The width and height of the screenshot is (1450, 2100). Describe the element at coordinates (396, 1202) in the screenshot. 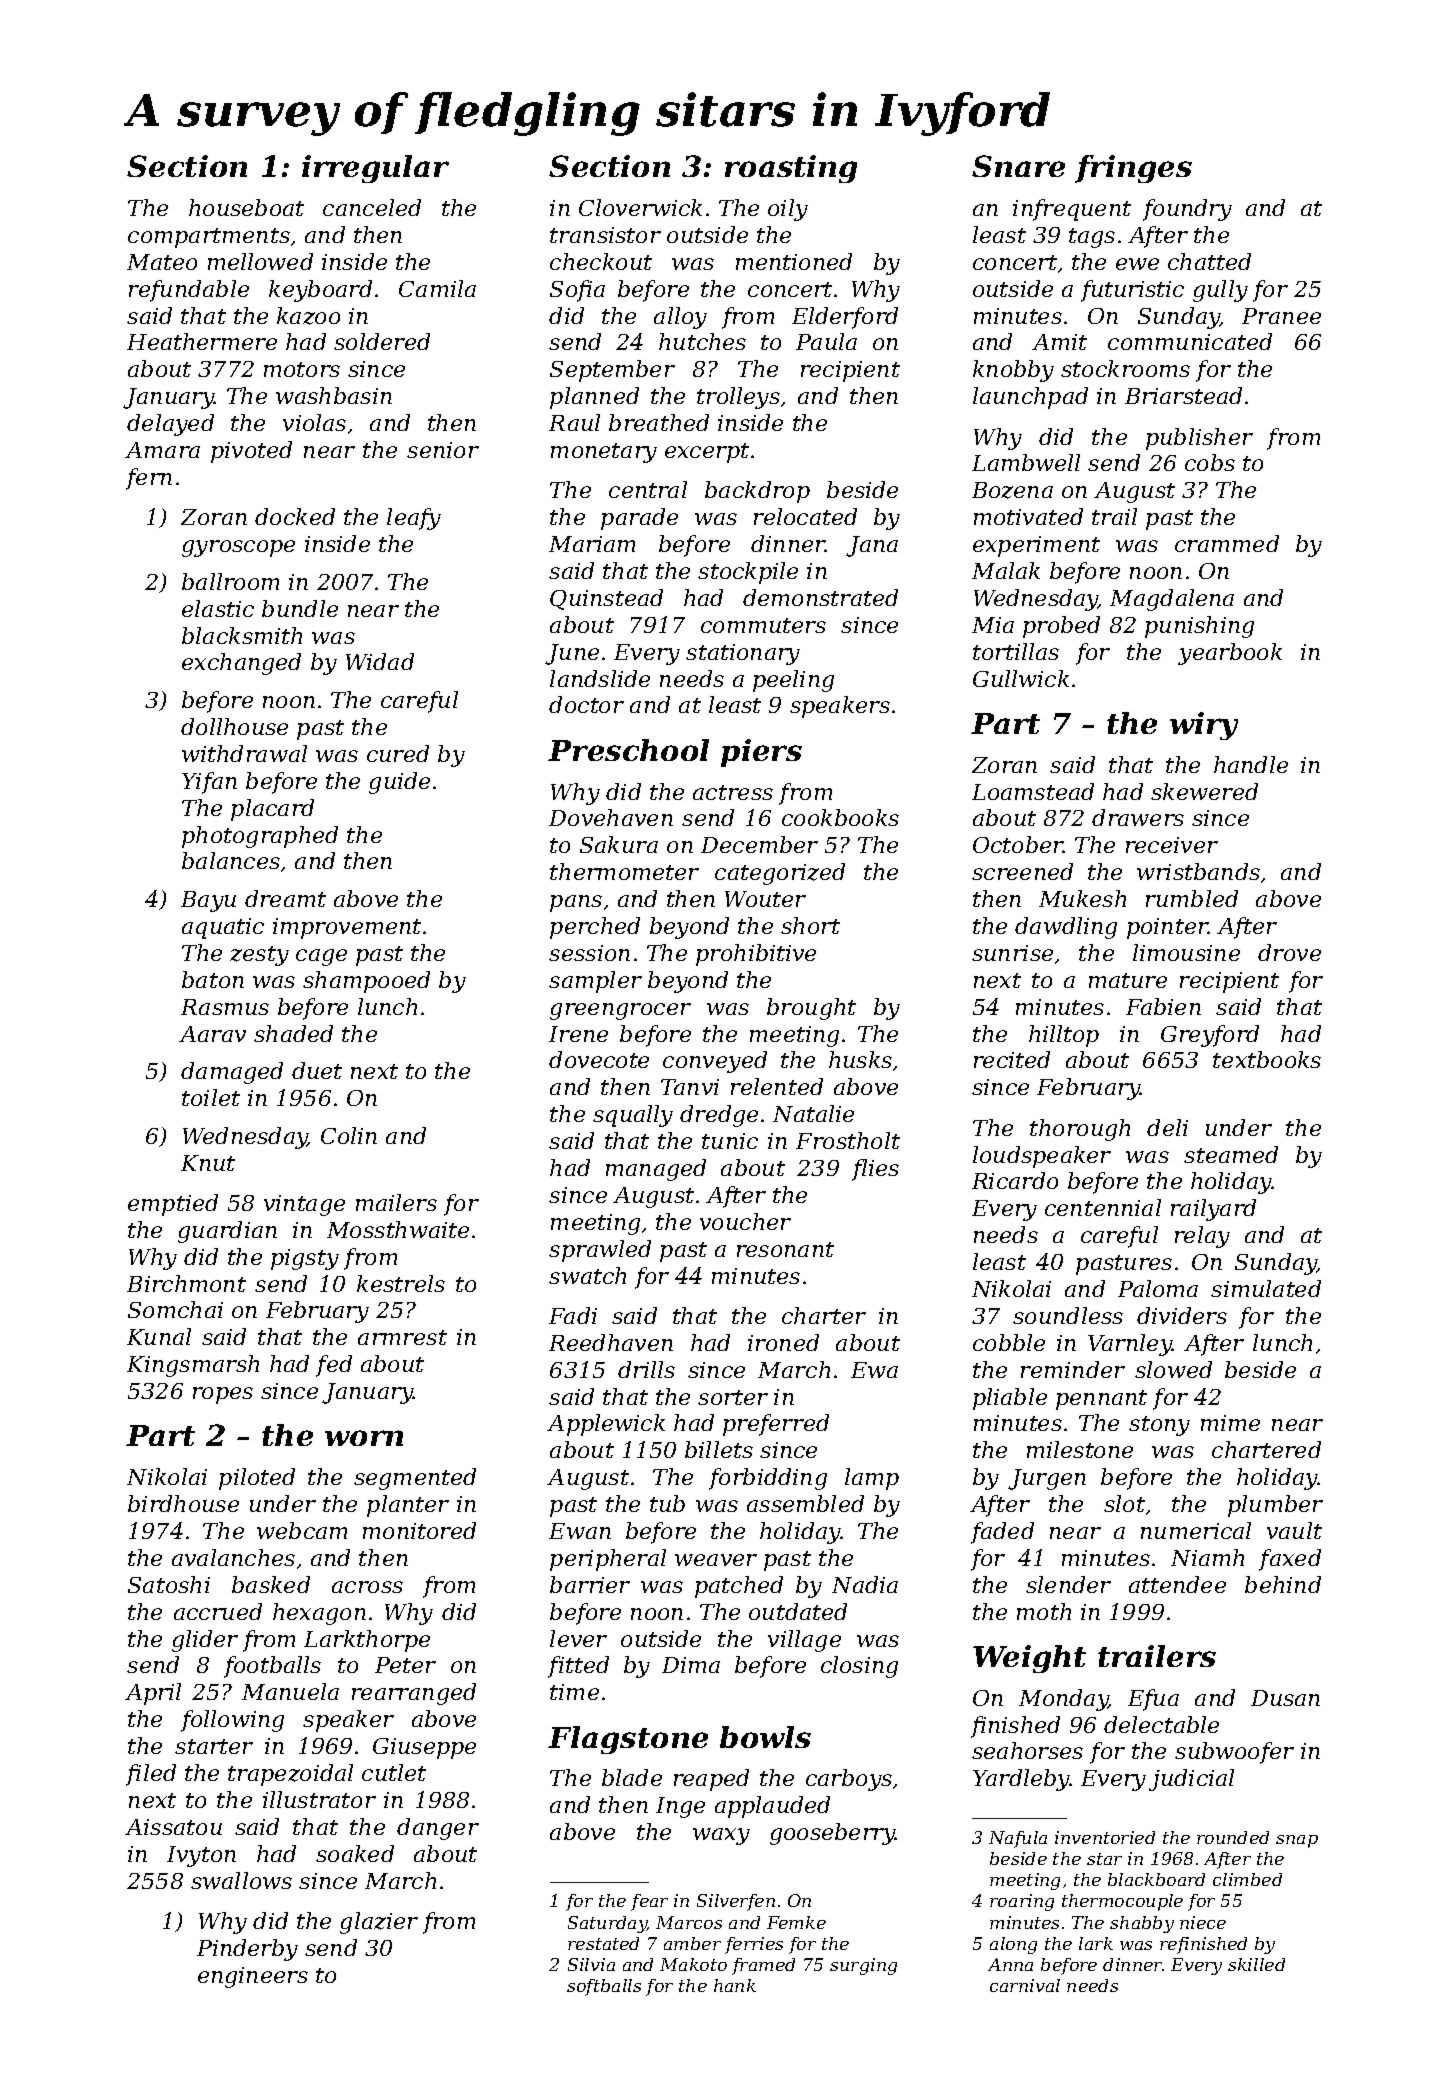

I see `mailers` at that location.
